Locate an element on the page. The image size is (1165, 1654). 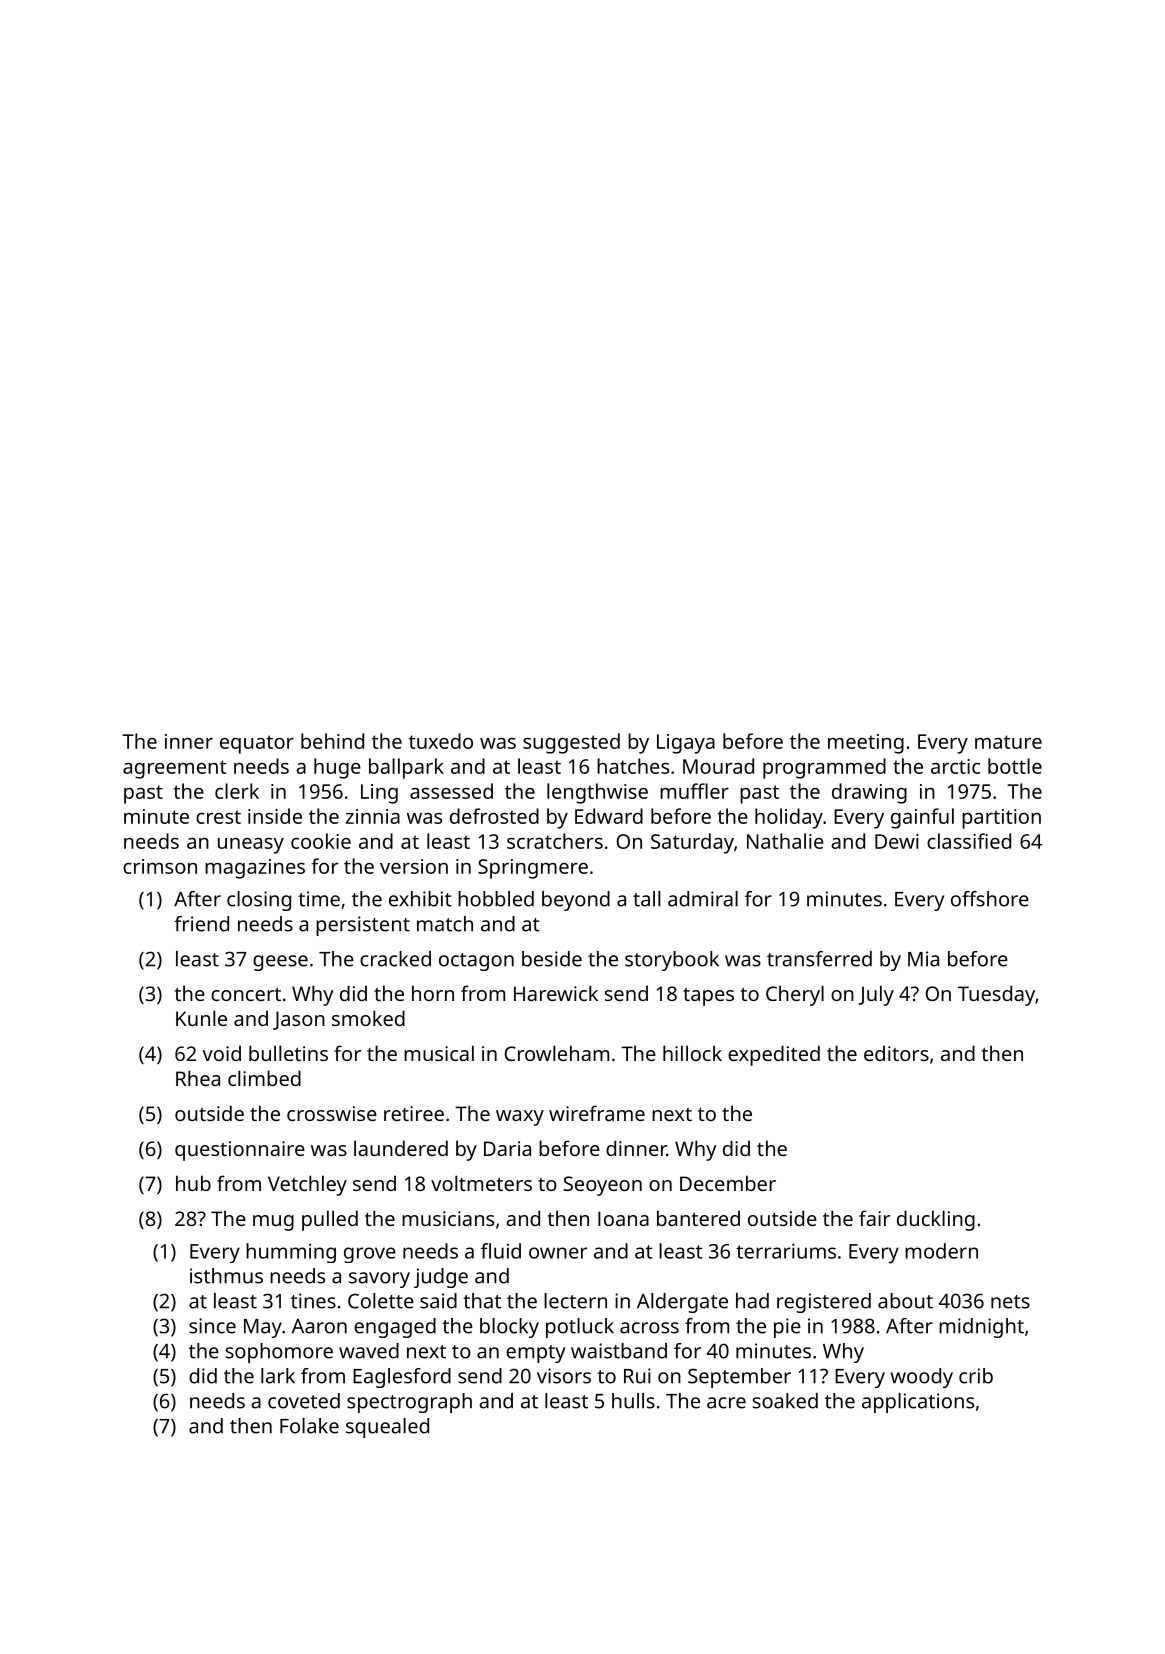
Folake is located at coordinates (309, 1426).
